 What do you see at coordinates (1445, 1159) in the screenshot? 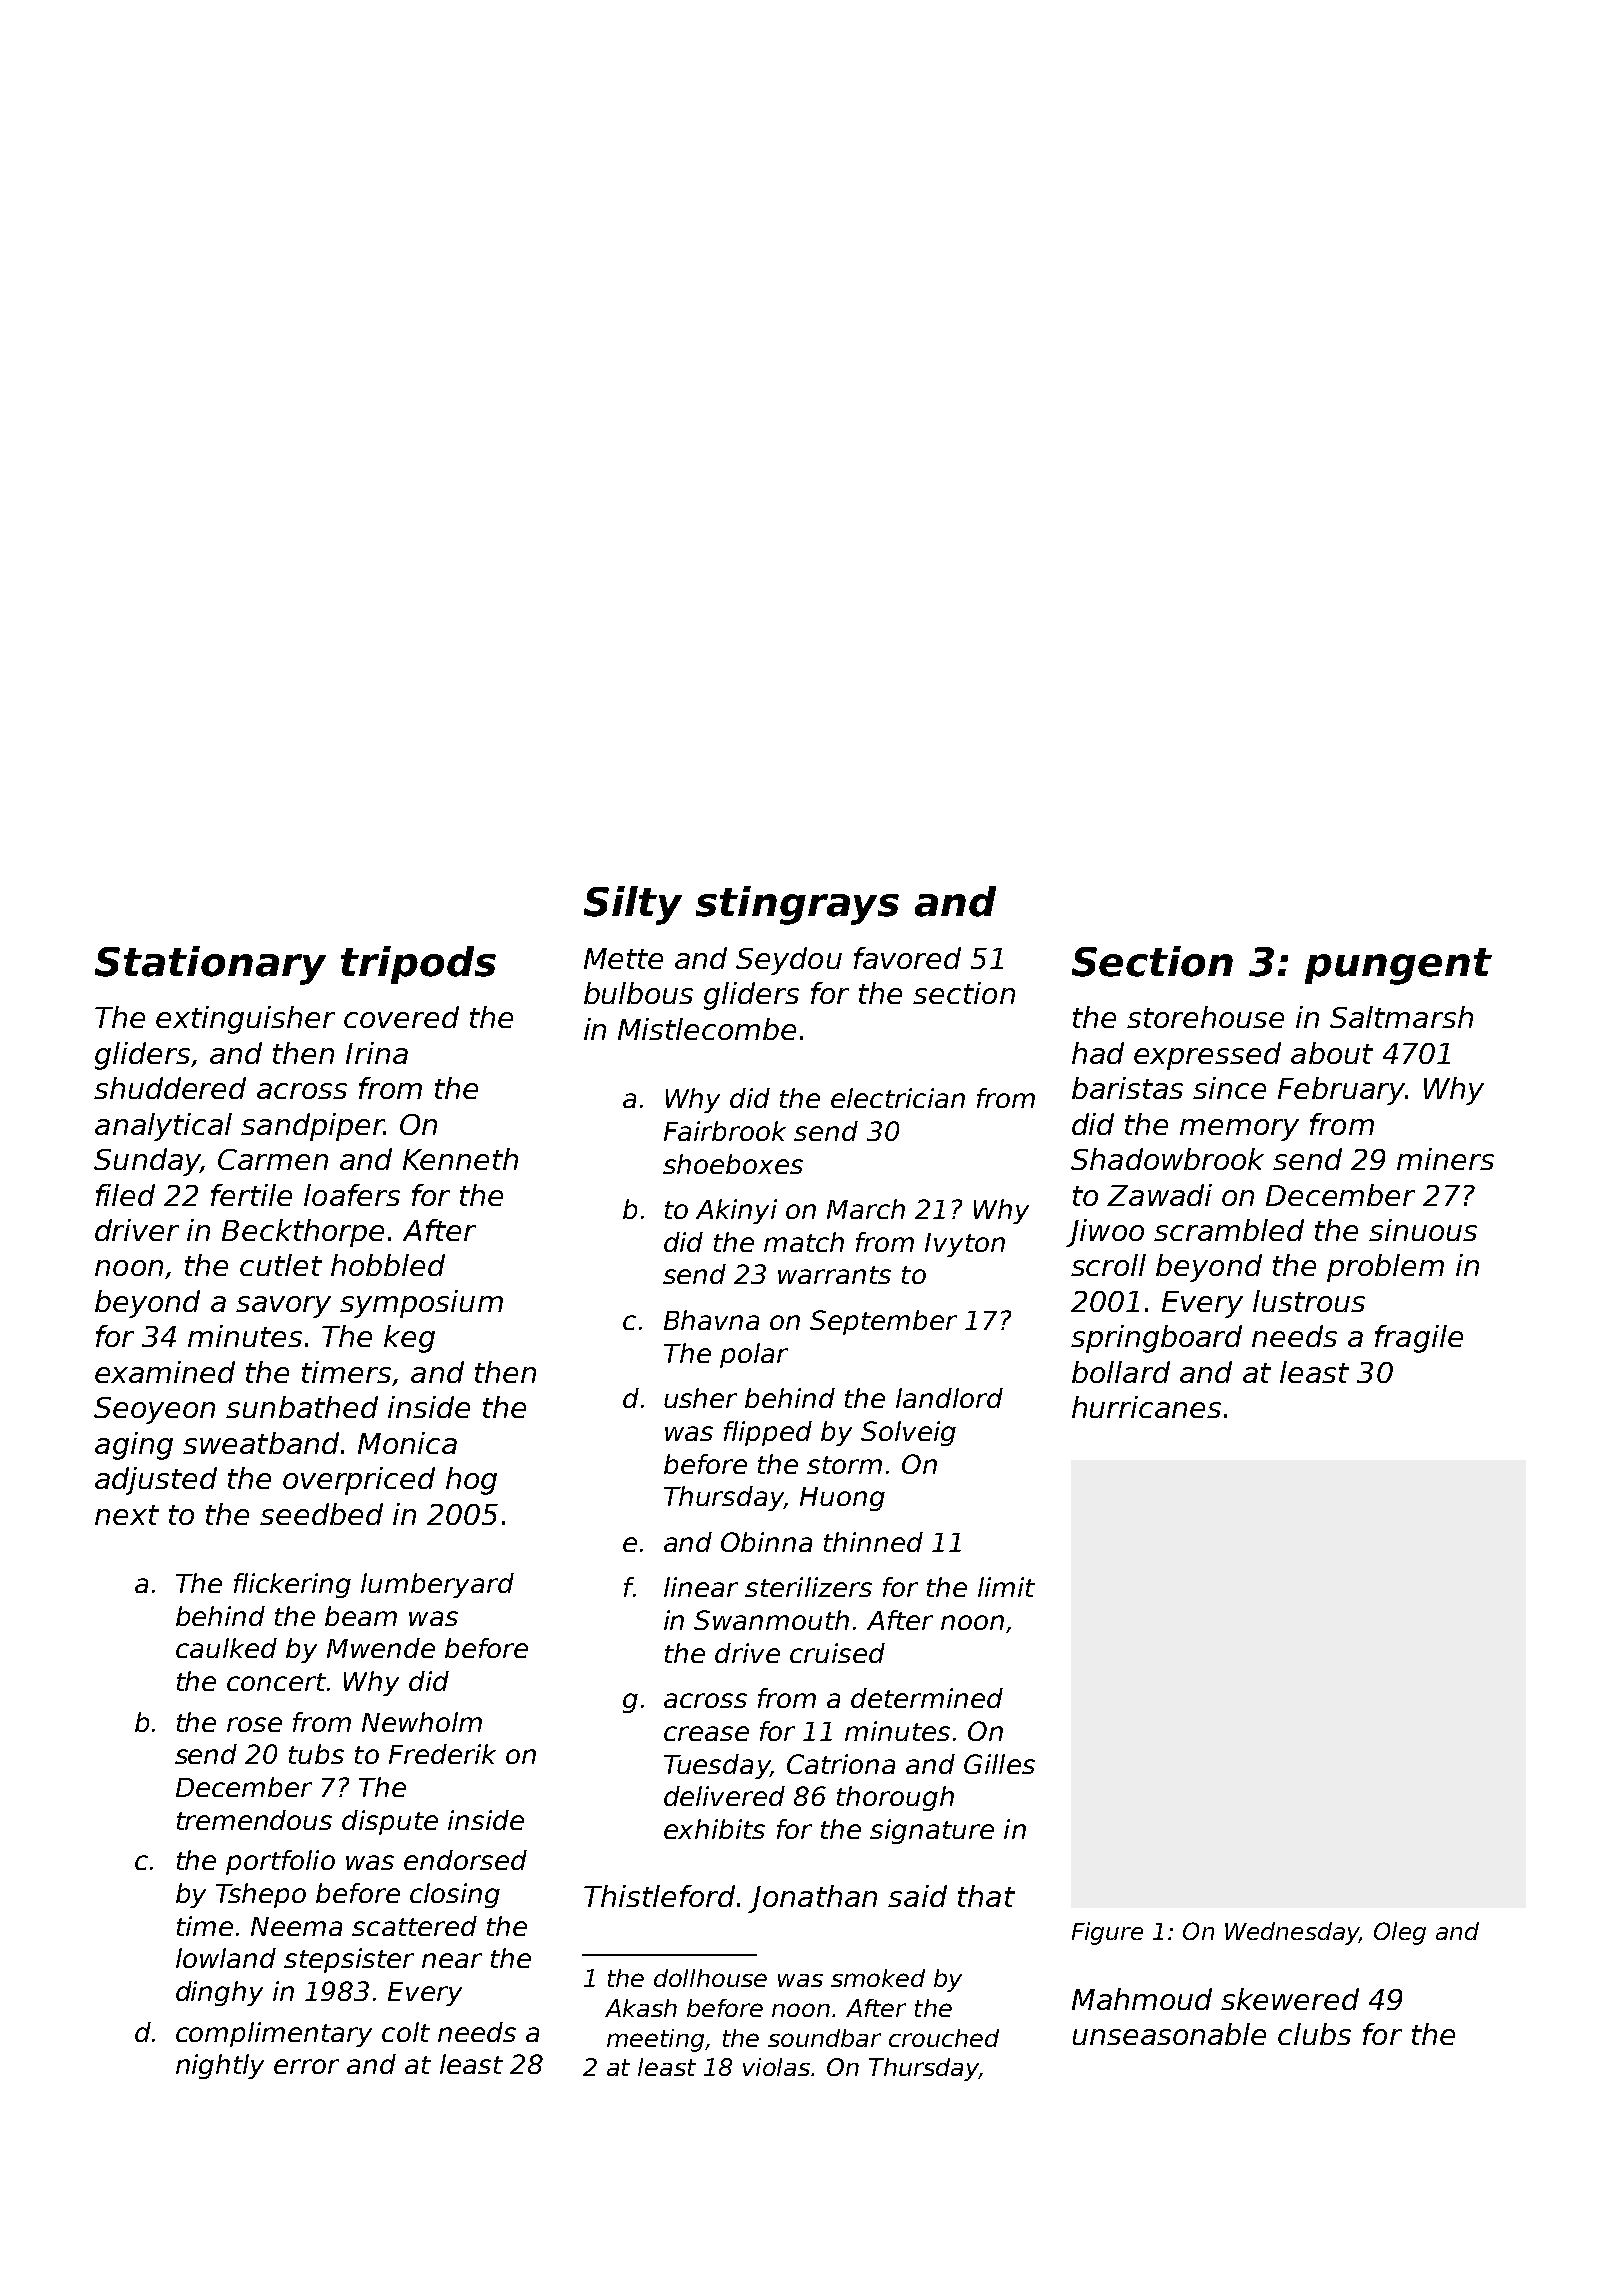
I see `miners` at bounding box center [1445, 1159].
